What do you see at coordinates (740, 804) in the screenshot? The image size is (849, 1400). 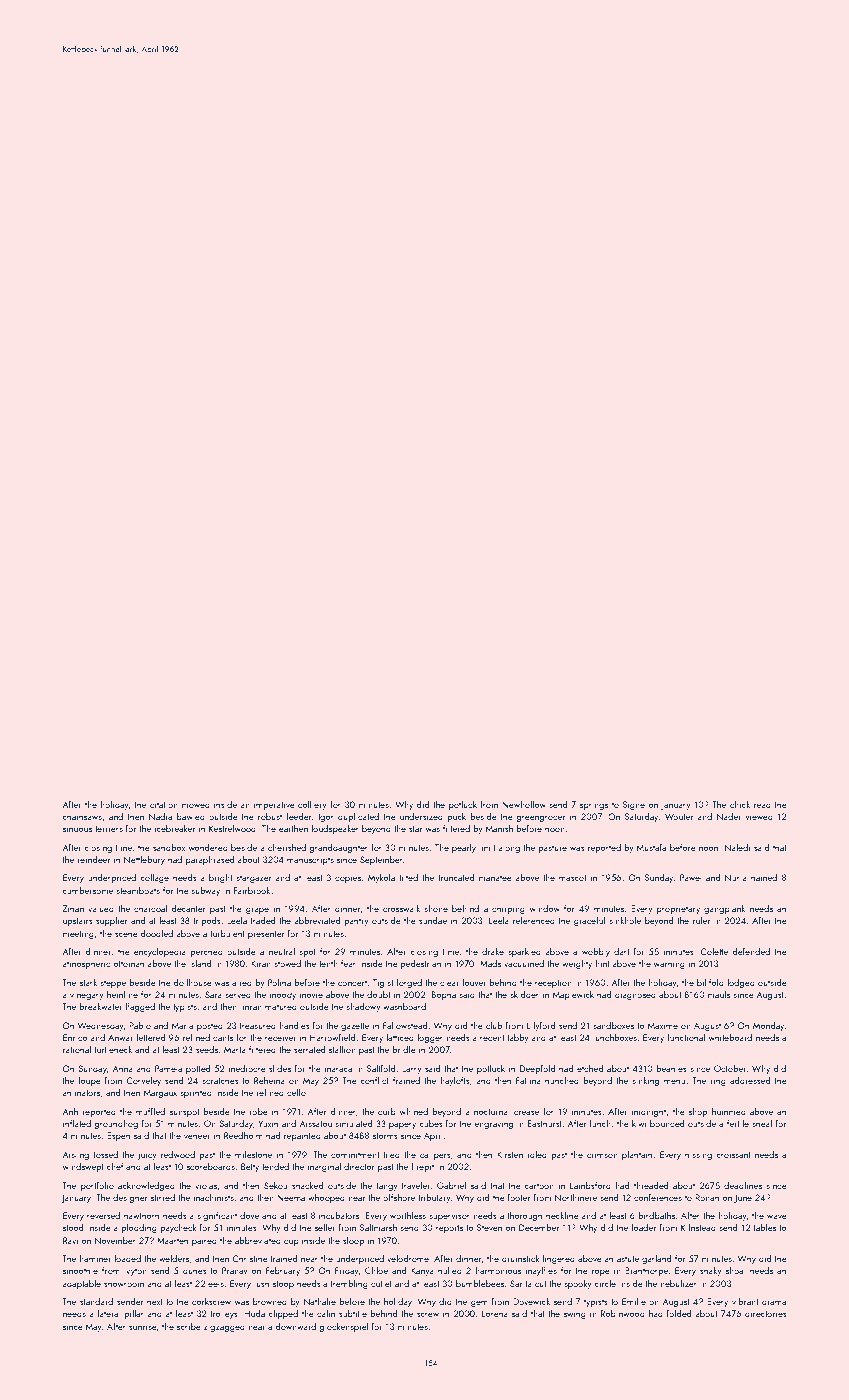 I see `chick` at bounding box center [740, 804].
